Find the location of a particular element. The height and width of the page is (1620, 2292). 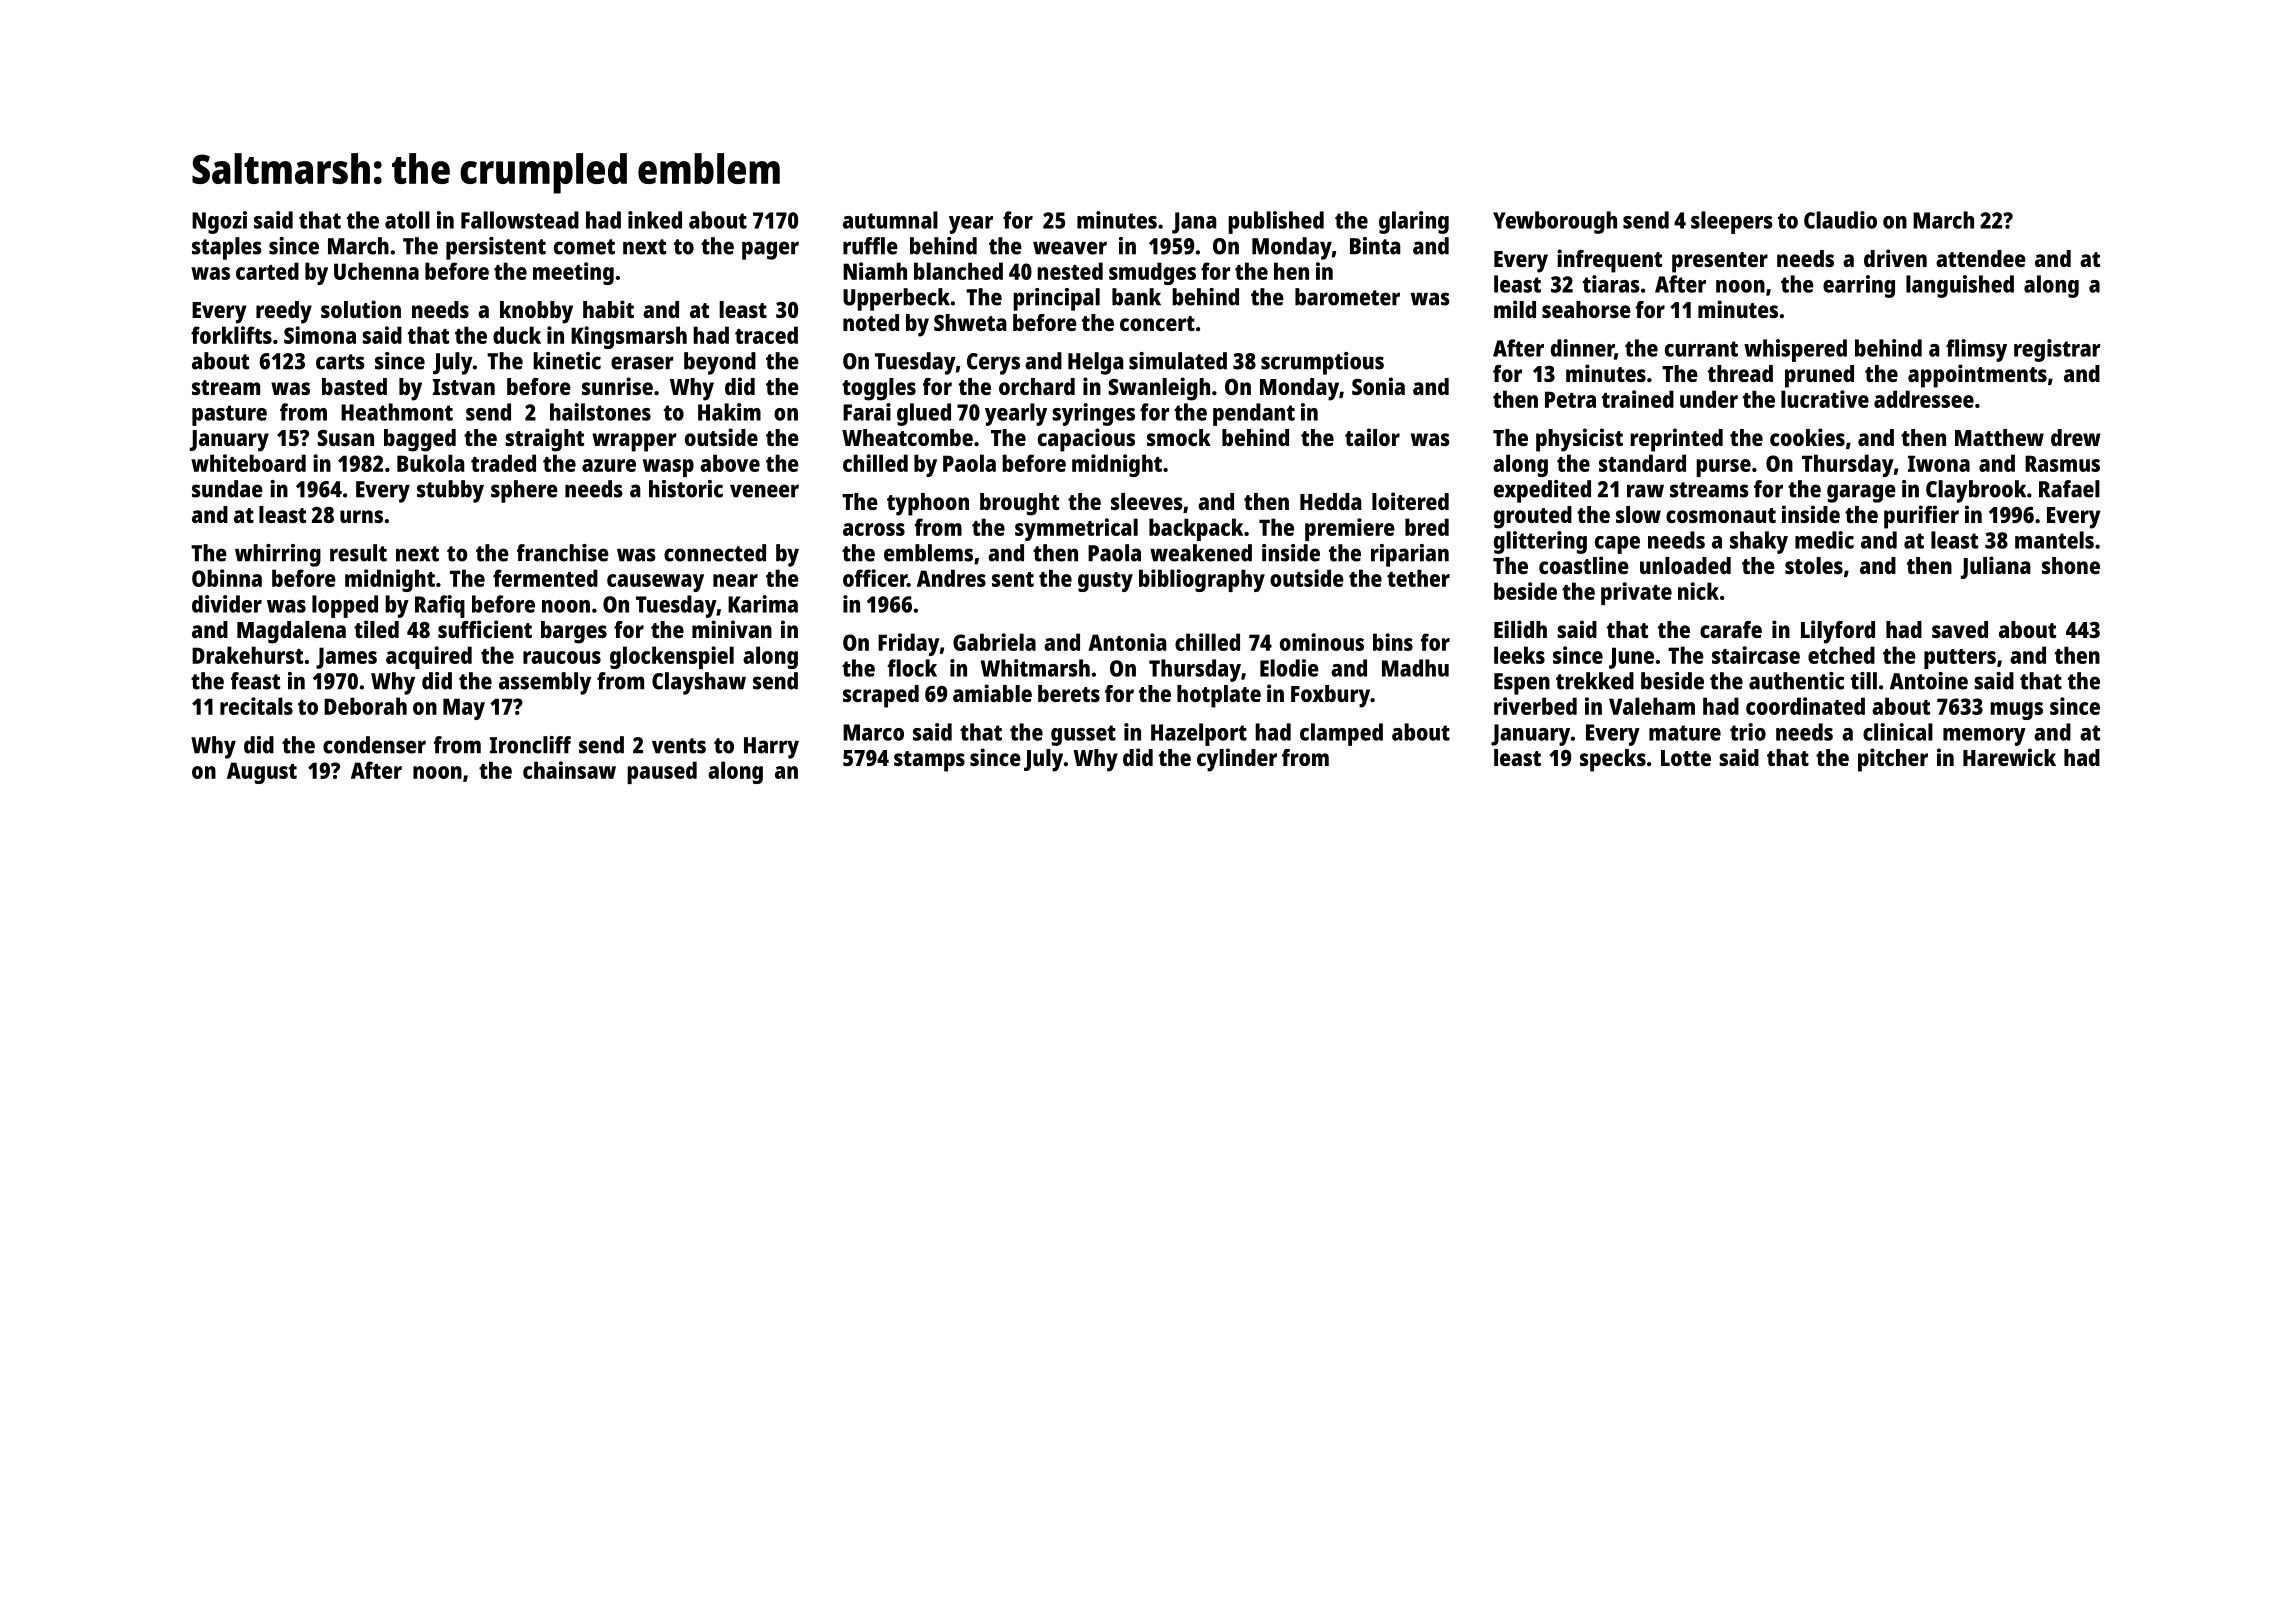

August is located at coordinates (262, 773).
